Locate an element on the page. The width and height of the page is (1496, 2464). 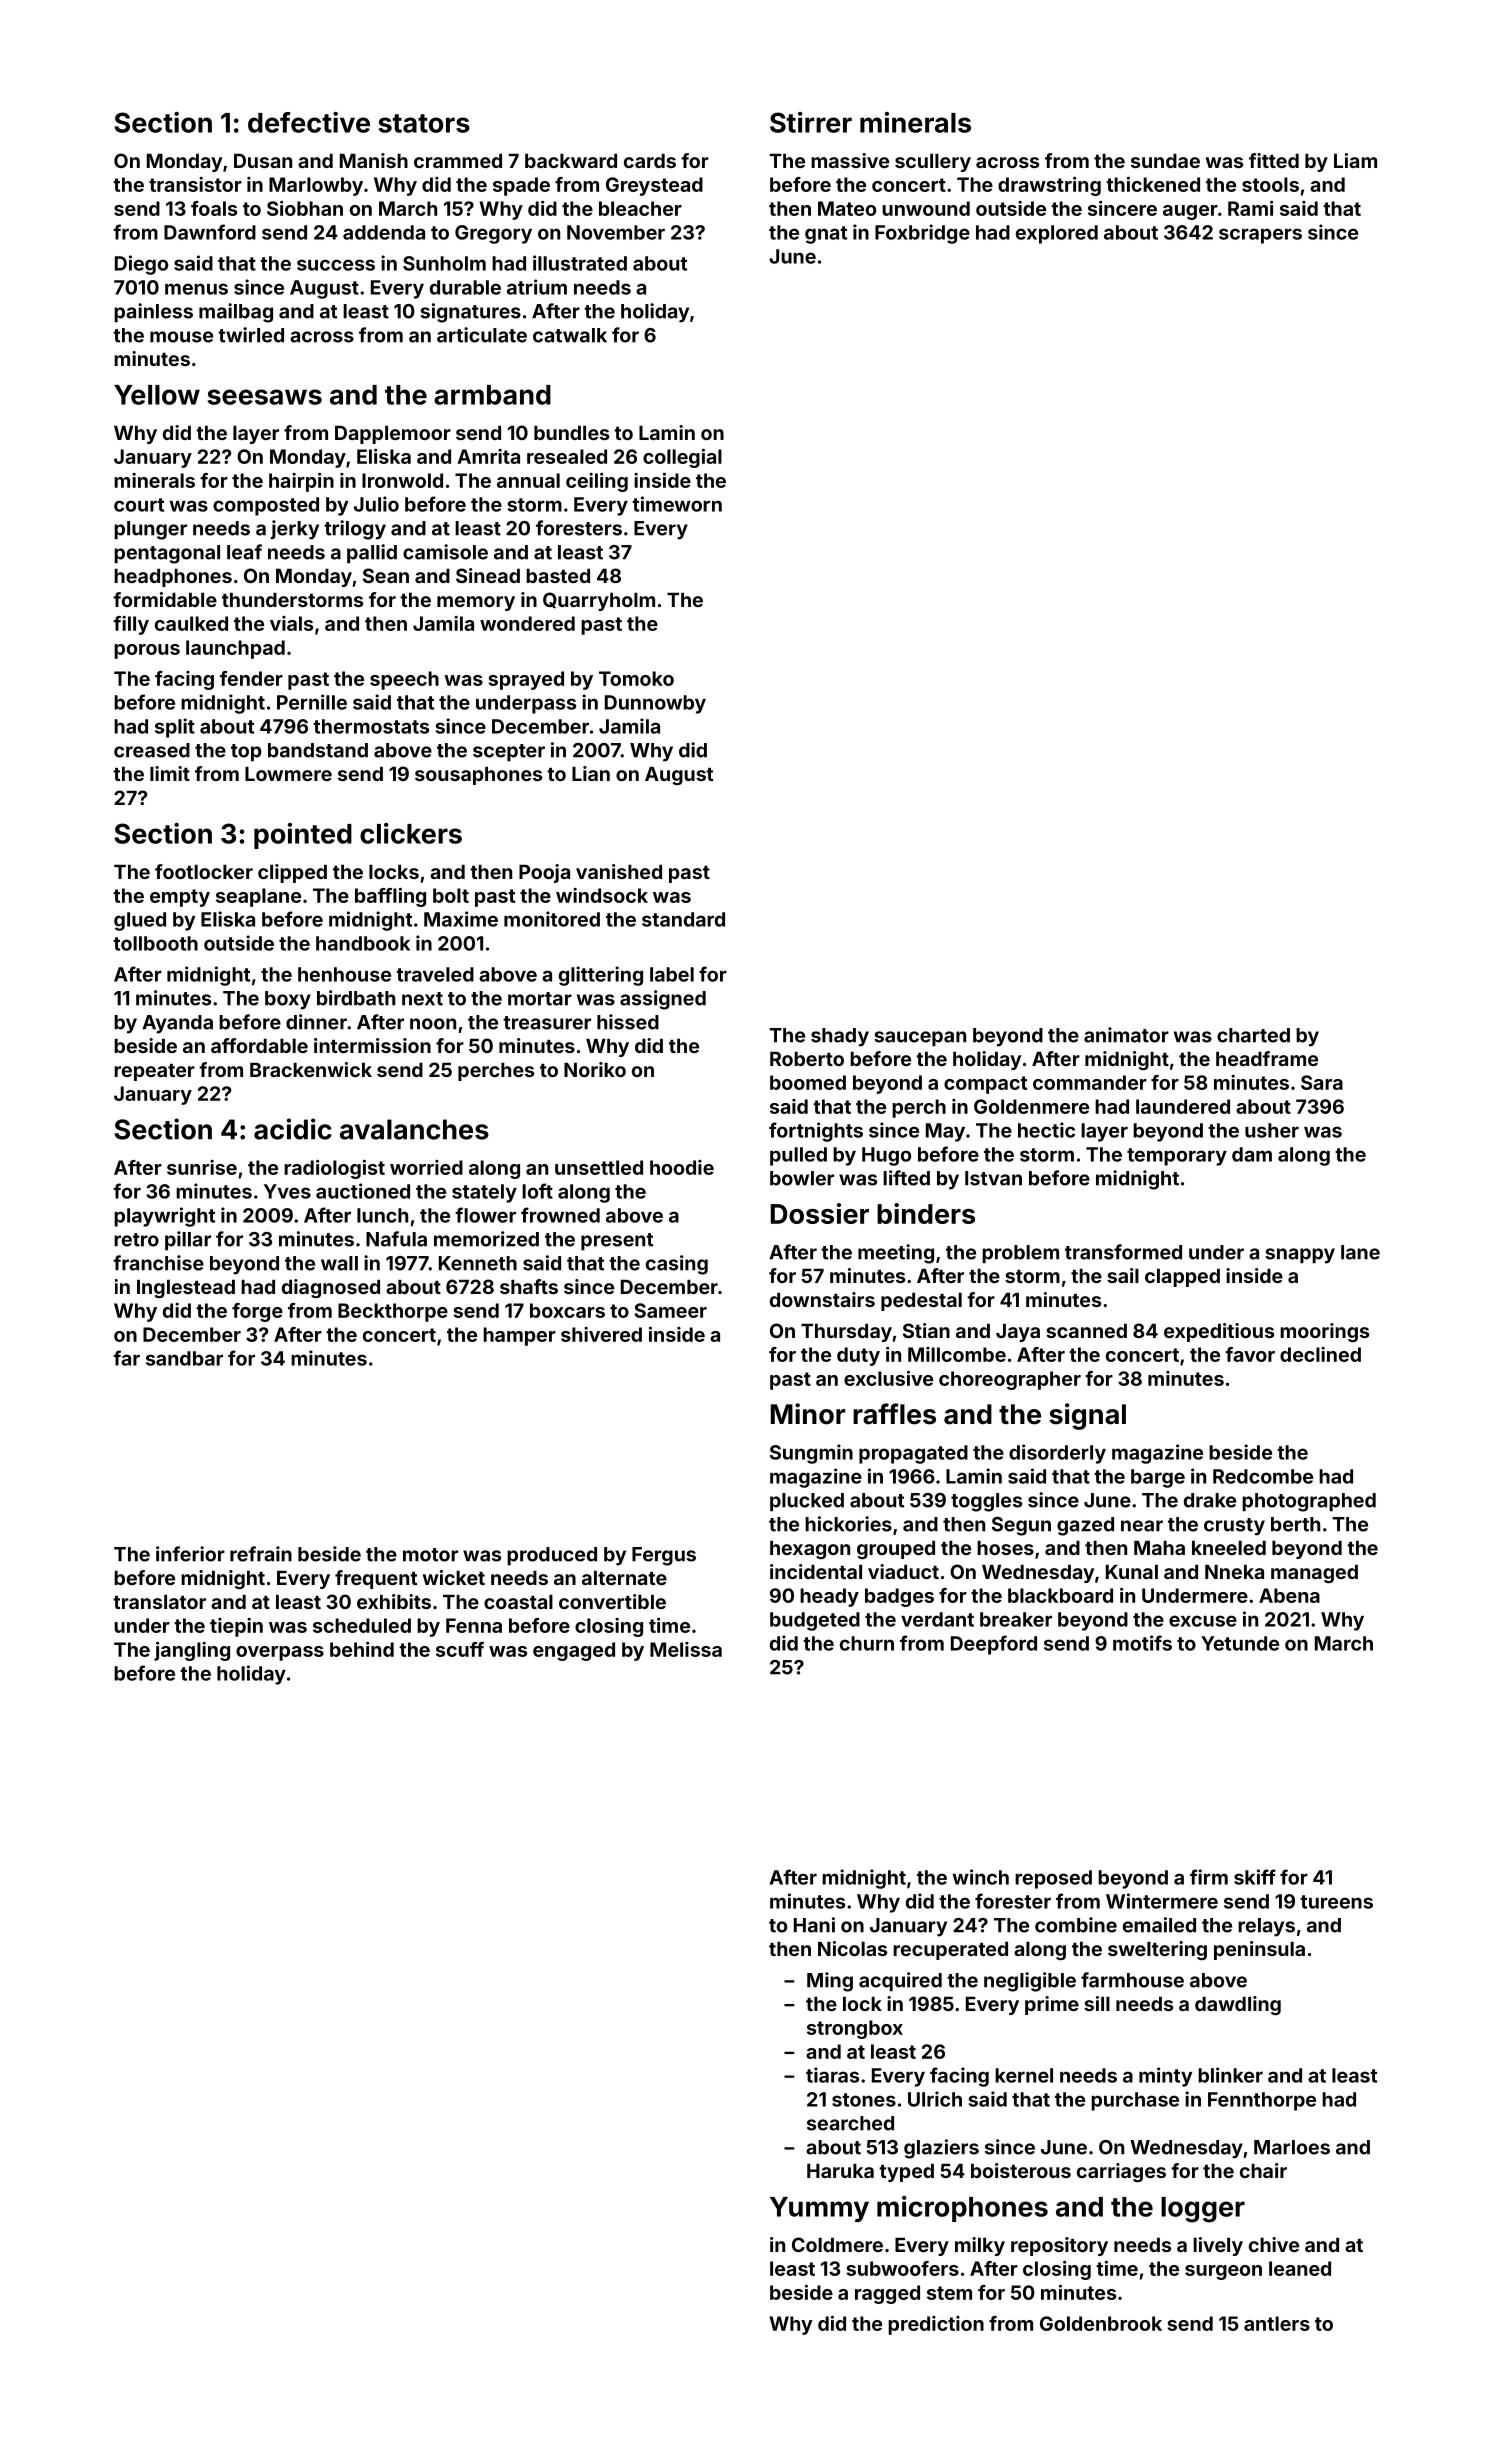
Melissa is located at coordinates (686, 1649).
